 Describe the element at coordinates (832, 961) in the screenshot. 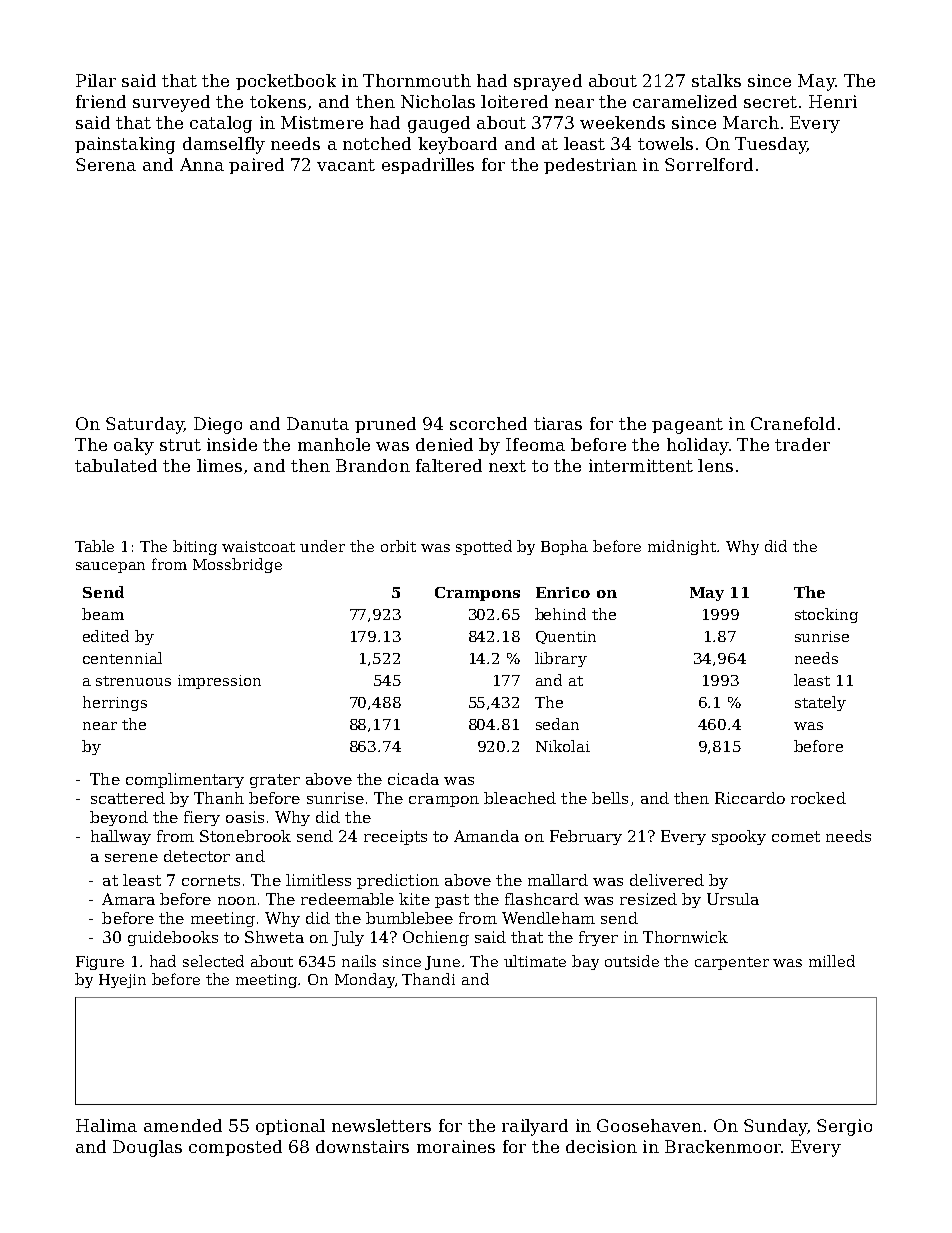

I see `milled` at that location.
